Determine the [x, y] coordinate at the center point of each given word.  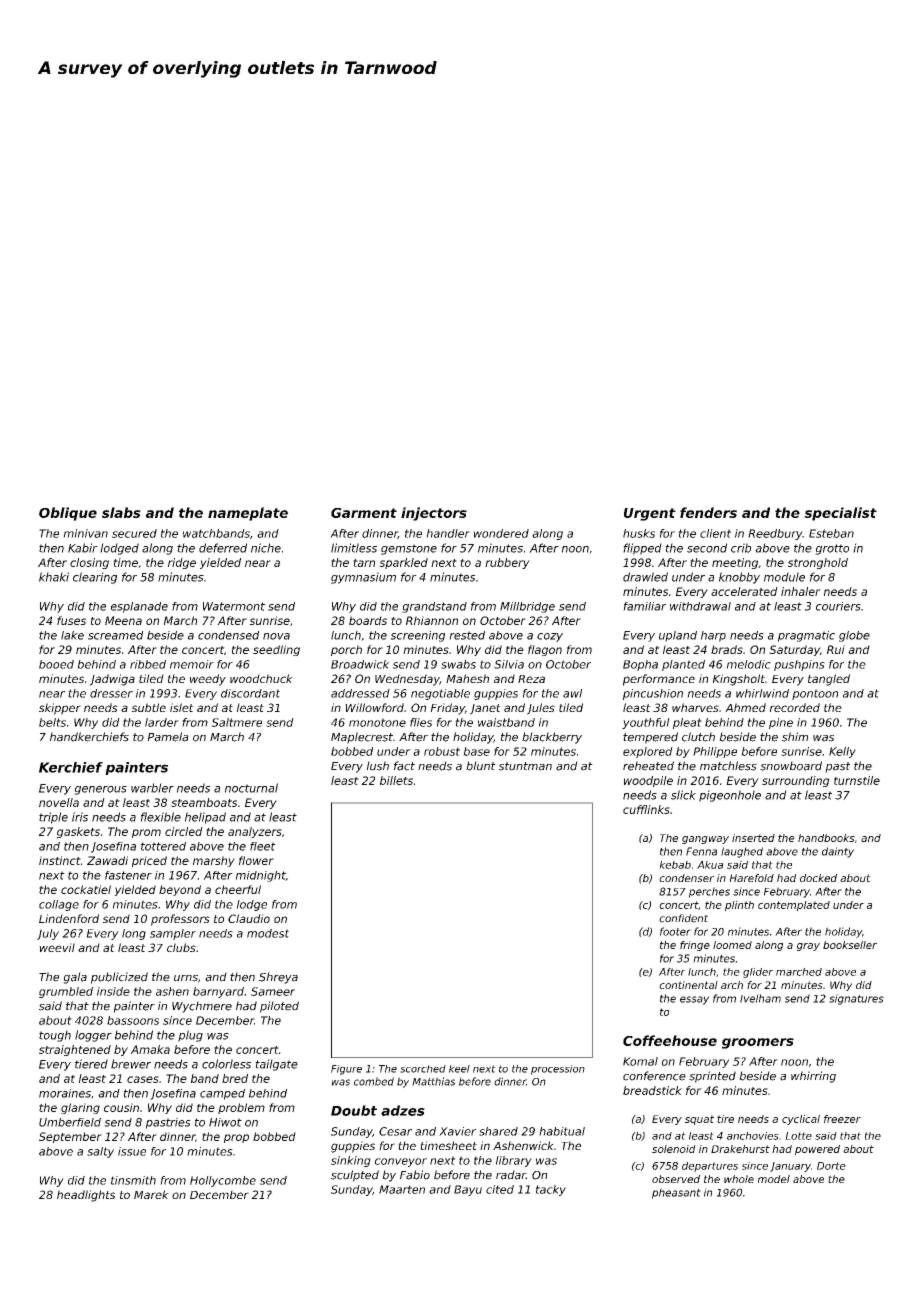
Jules [541, 709]
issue [132, 1151]
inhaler [801, 591]
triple [53, 818]
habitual [562, 1131]
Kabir [83, 548]
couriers [838, 606]
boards [368, 620]
